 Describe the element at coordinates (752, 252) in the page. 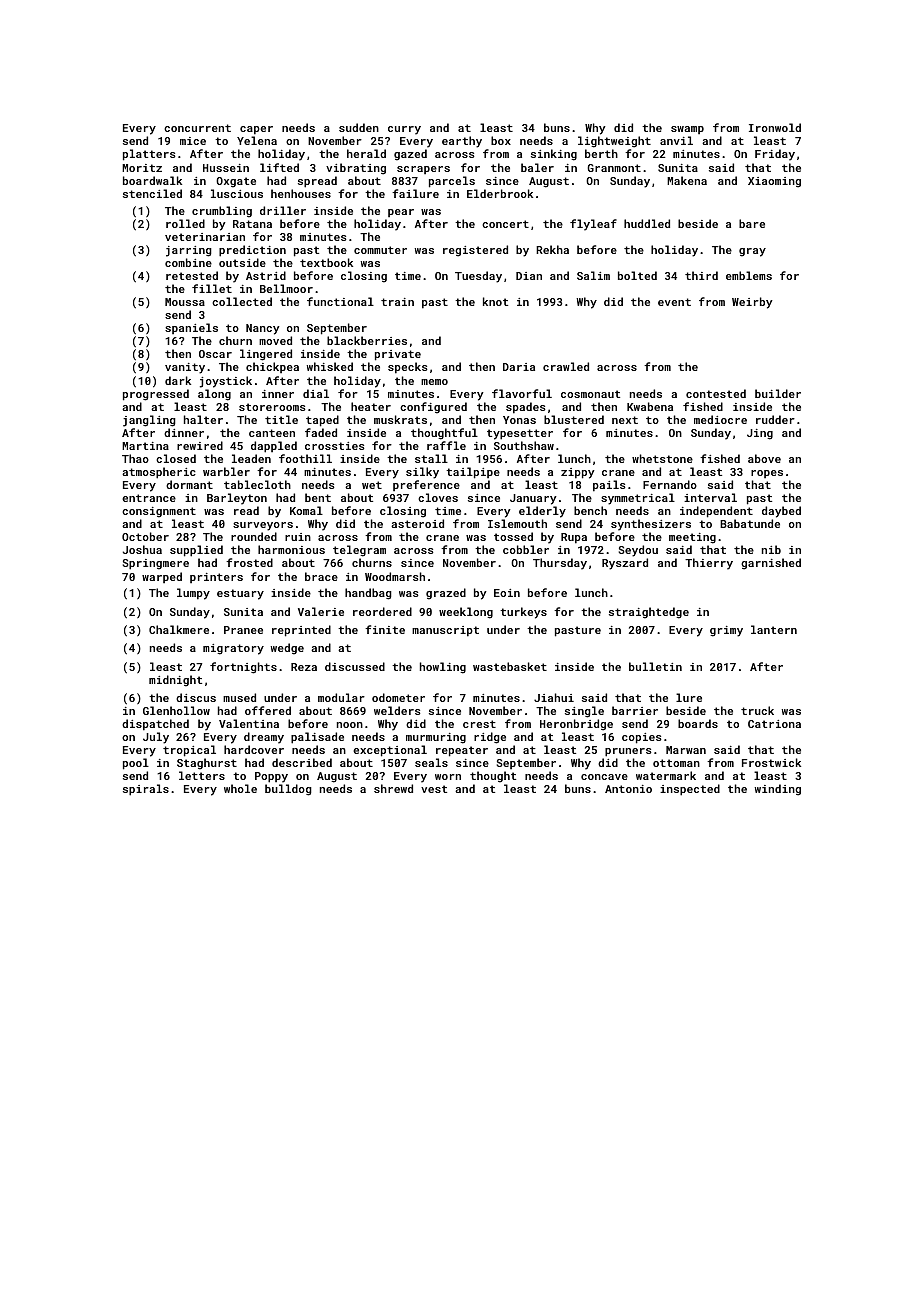

I see `gray` at that location.
